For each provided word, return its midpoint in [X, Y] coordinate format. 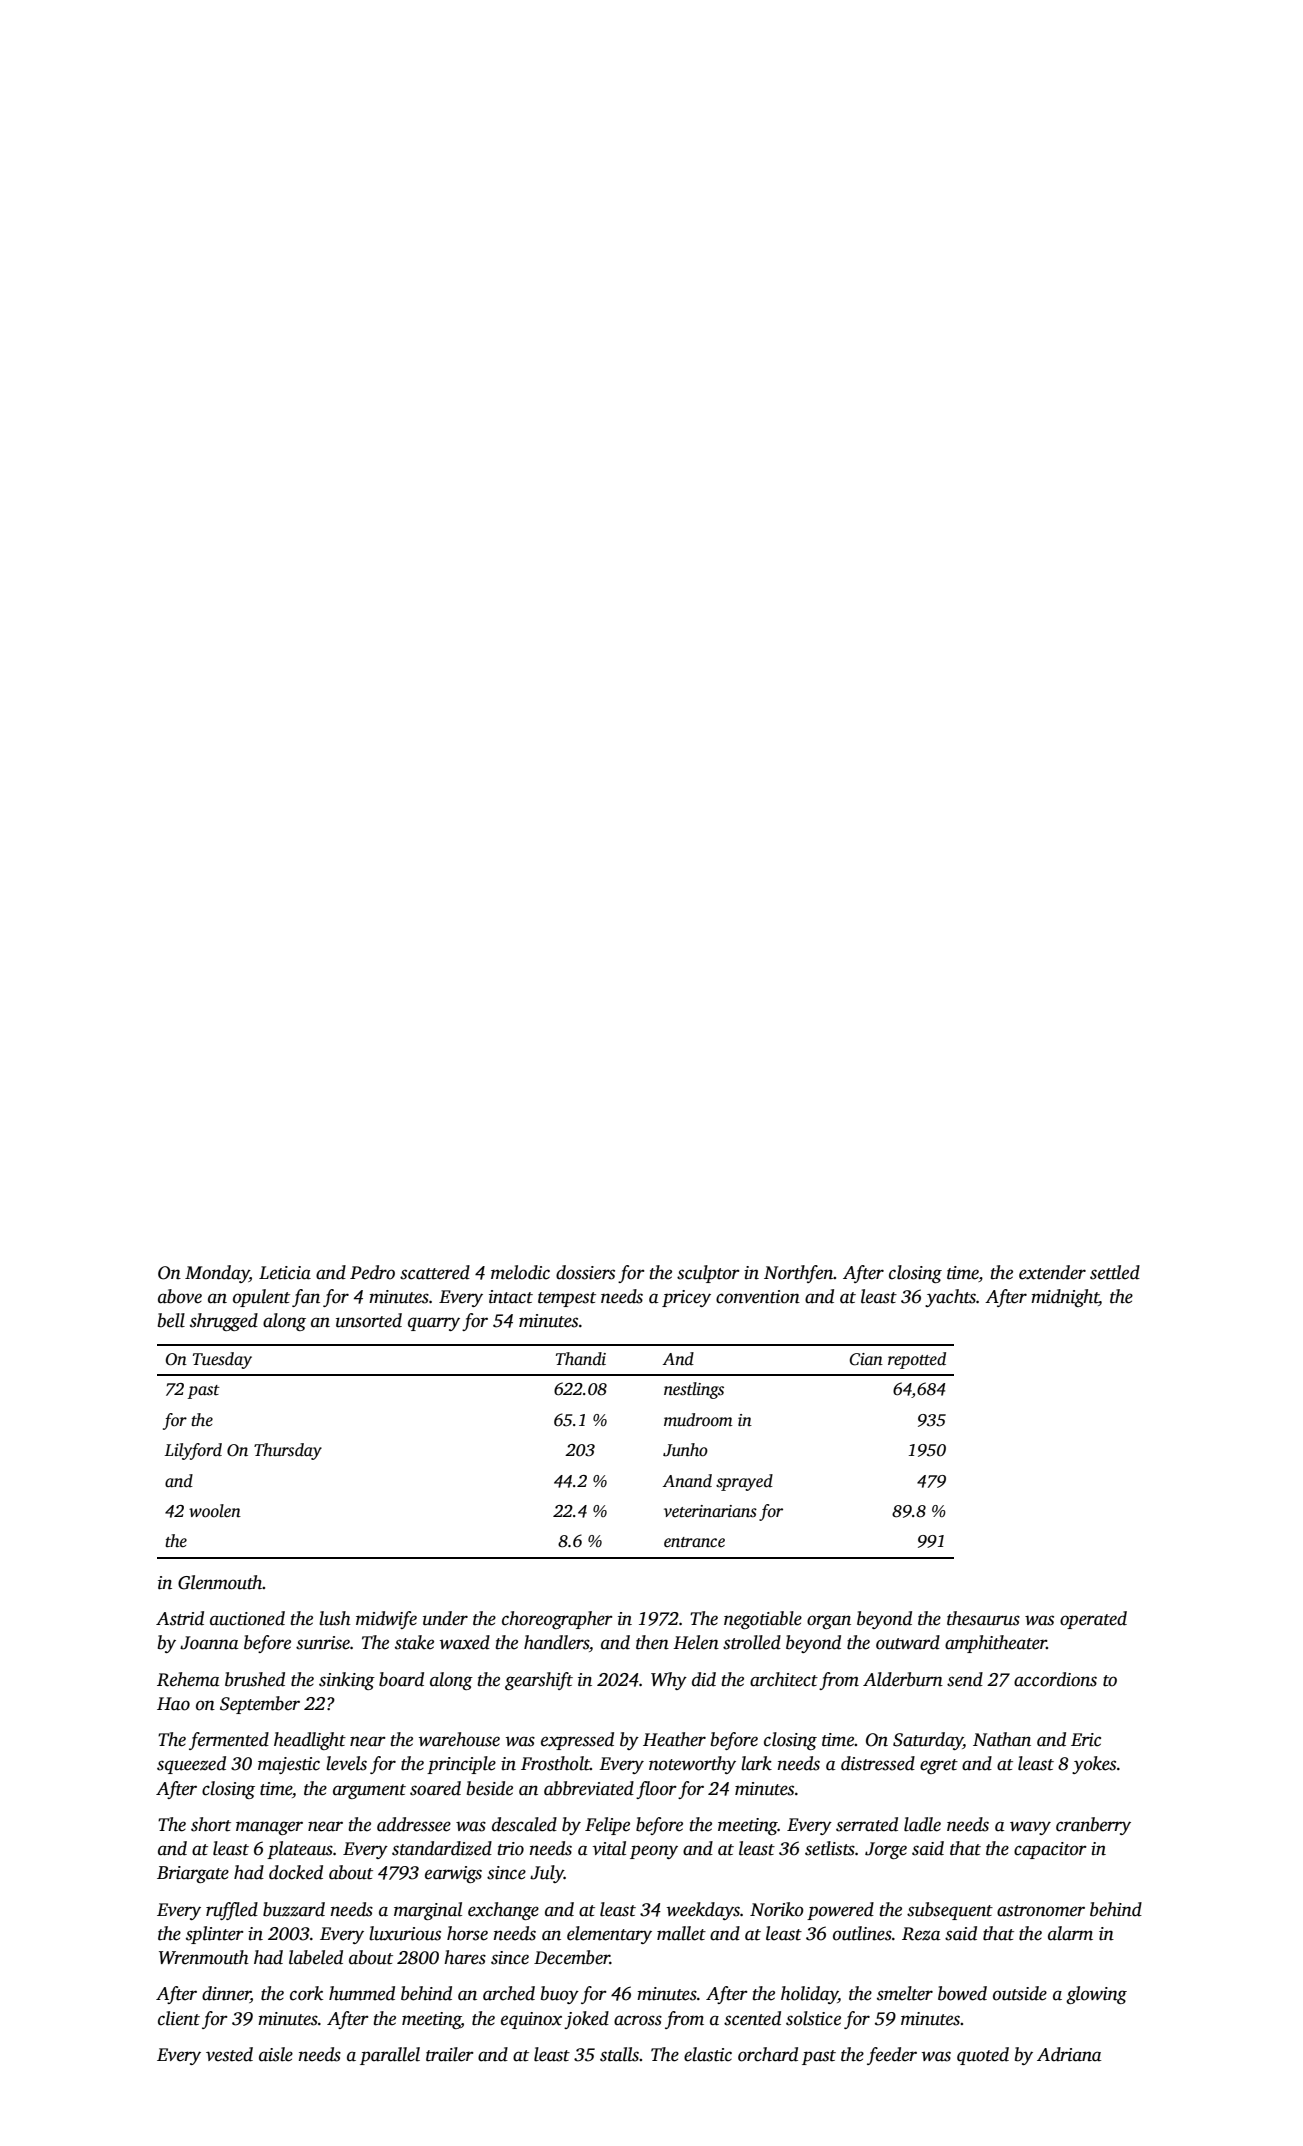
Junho [685, 1450]
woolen [215, 1511]
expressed [577, 1741]
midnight [1065, 1298]
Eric [1086, 1740]
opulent [261, 1298]
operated [1093, 1620]
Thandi [581, 1358]
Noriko [777, 1909]
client [179, 2018]
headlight [310, 1741]
